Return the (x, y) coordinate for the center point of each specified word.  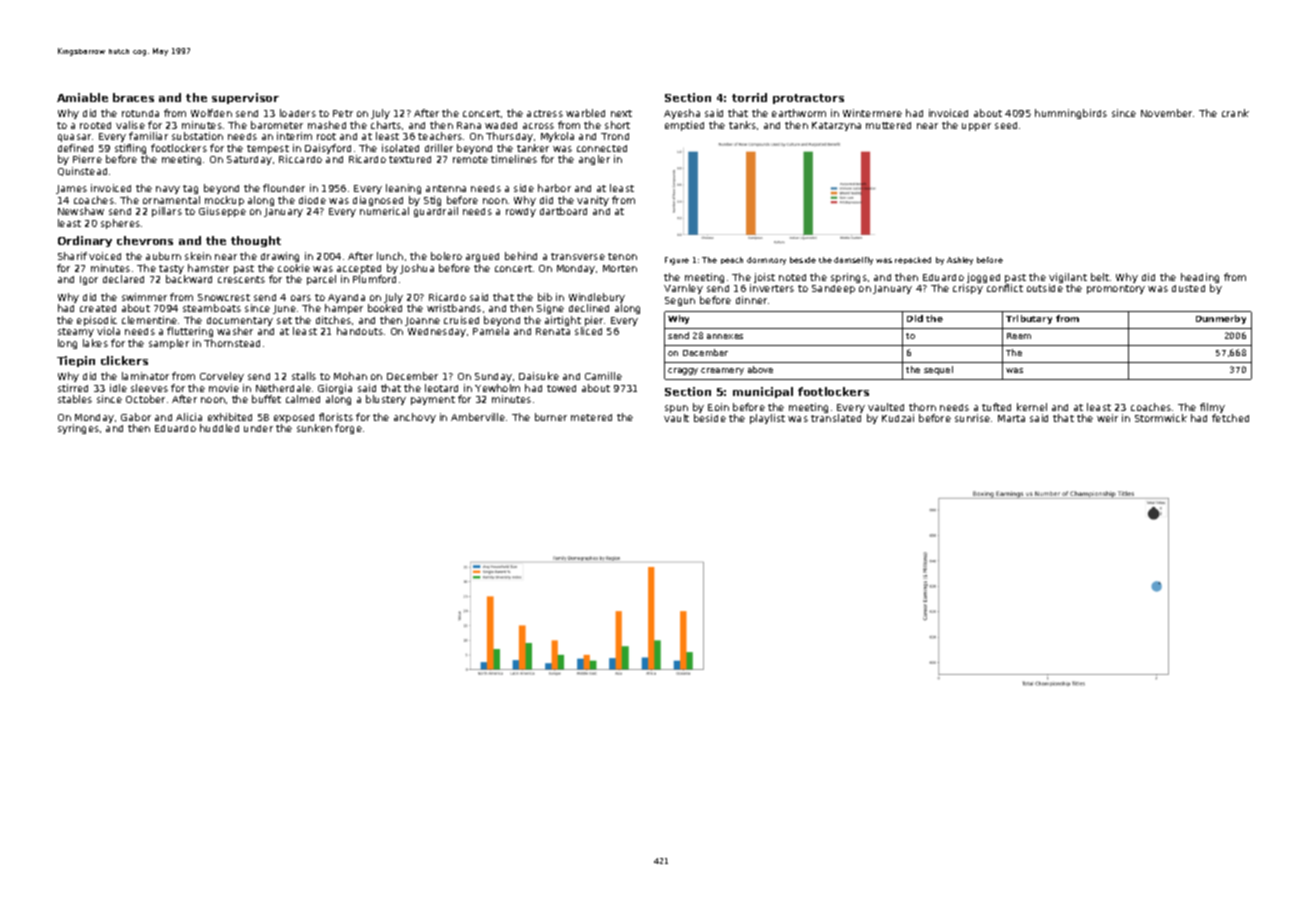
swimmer (144, 297)
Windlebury (597, 298)
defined (75, 148)
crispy (968, 289)
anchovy (415, 418)
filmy (1212, 408)
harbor (554, 188)
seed (1006, 125)
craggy (683, 371)
